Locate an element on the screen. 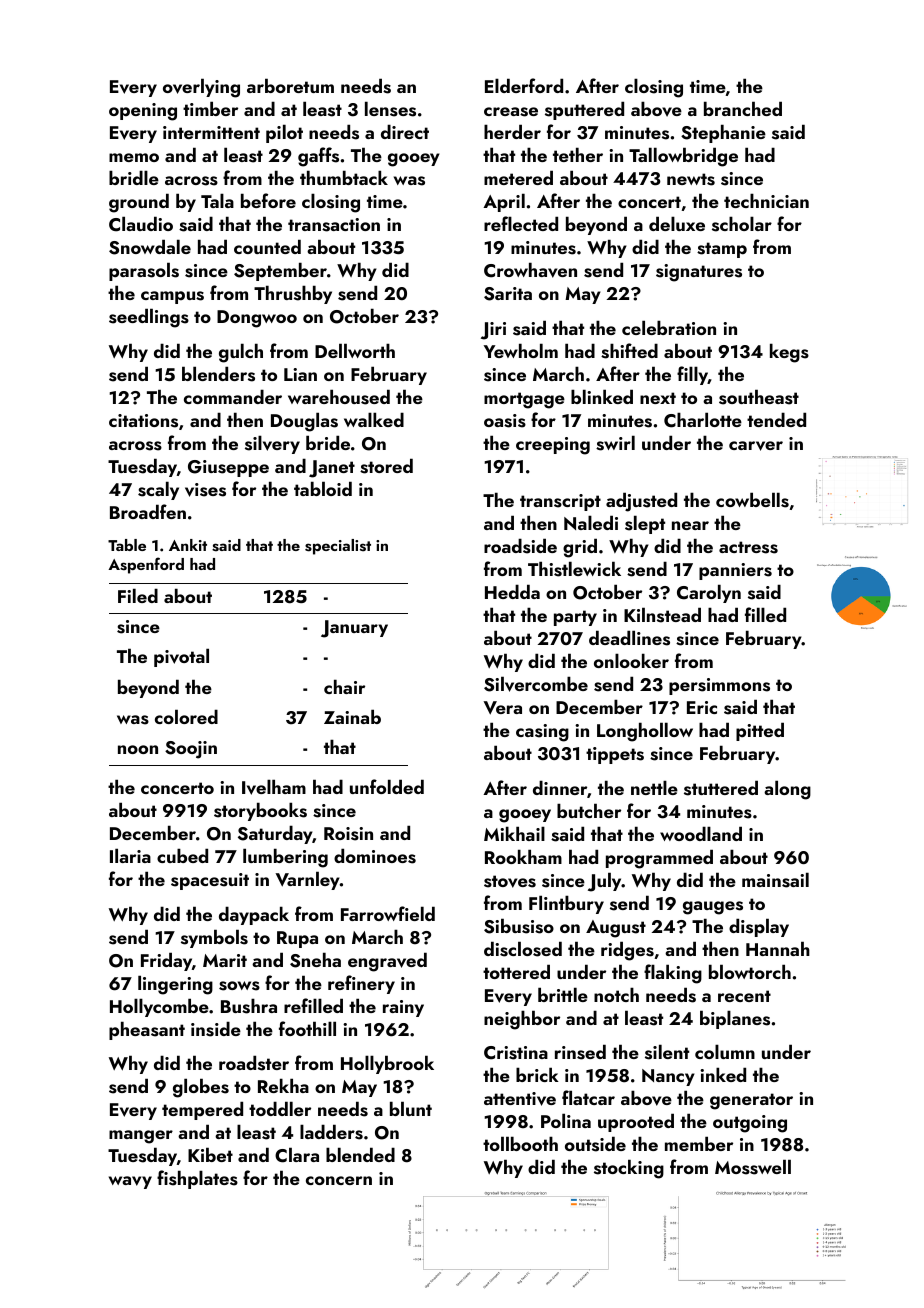  deluxe is located at coordinates (677, 223).
